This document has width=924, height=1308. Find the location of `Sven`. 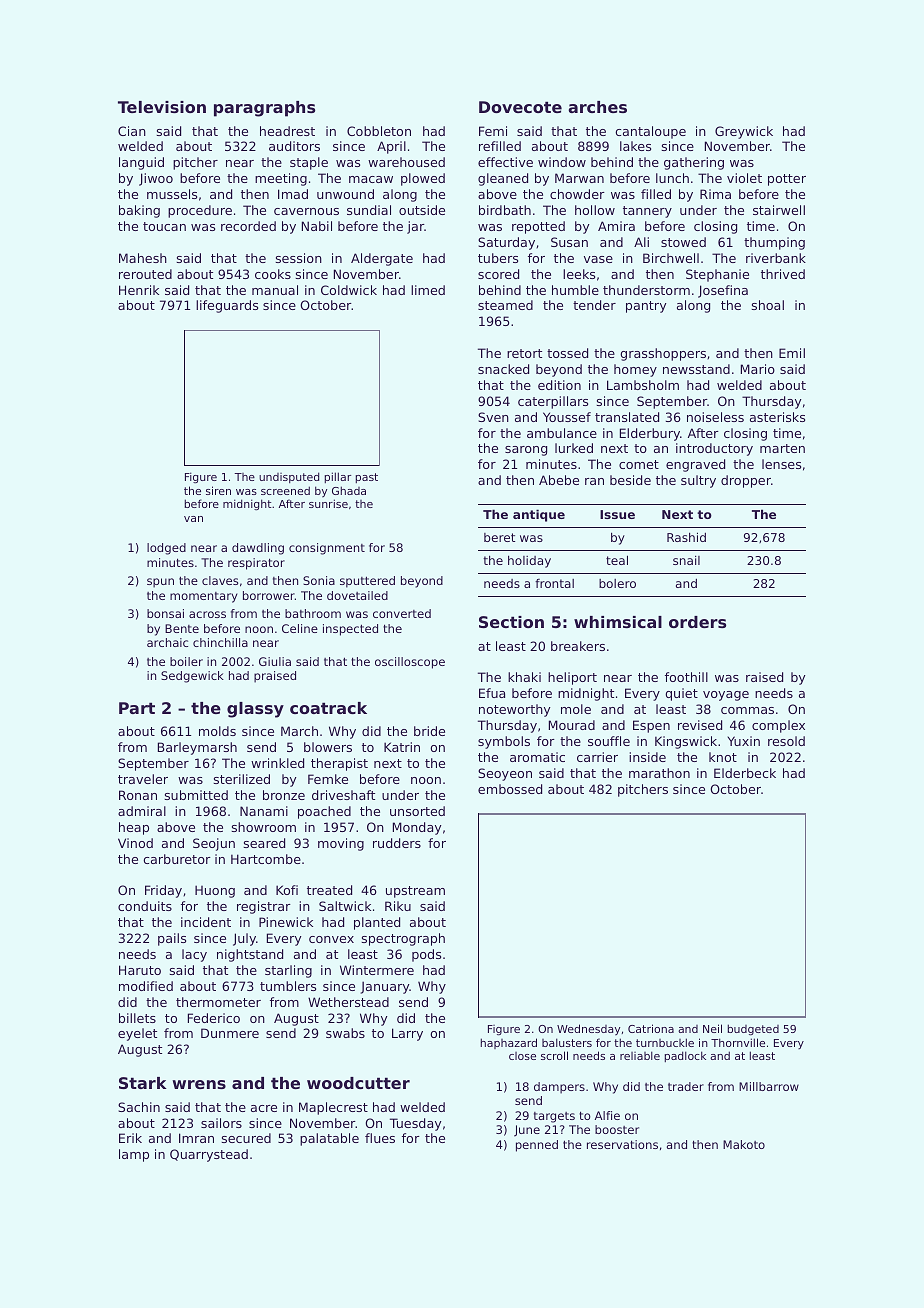

Sven is located at coordinates (493, 417).
